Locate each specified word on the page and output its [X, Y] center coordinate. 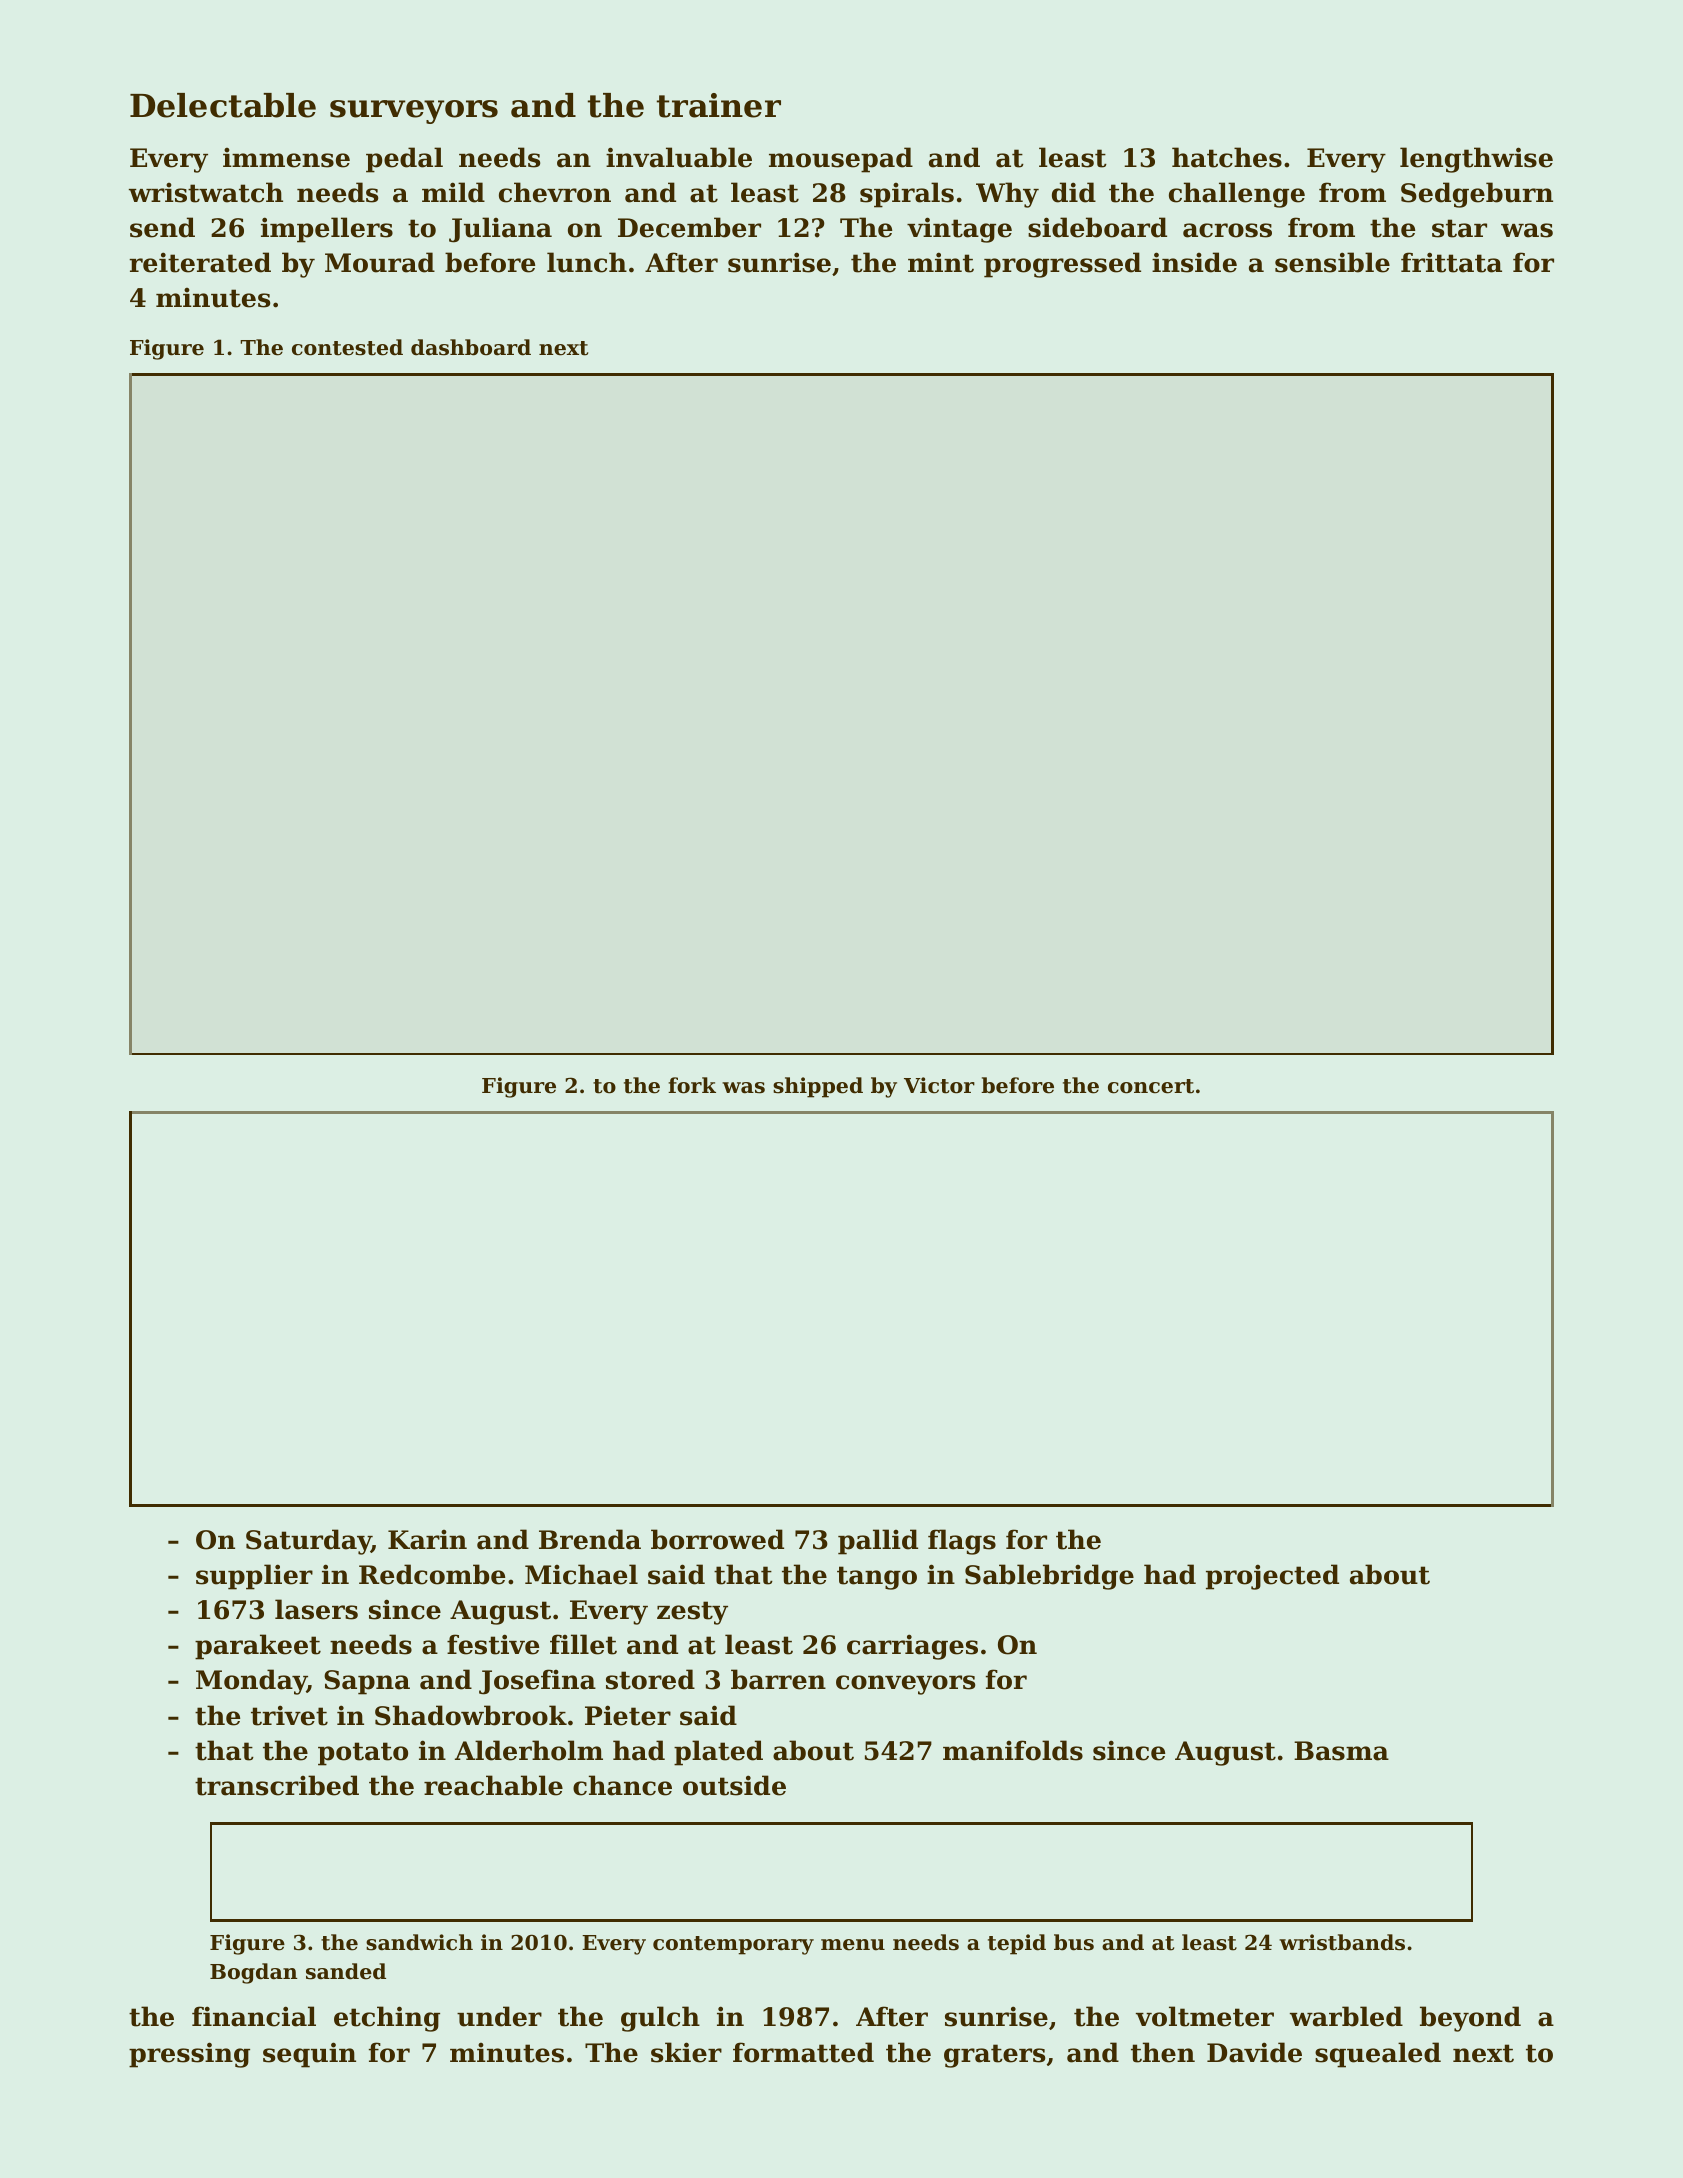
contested [347, 347]
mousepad [841, 160]
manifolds [1013, 1750]
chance [622, 1785]
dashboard [471, 347]
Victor [939, 1085]
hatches [1227, 157]
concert [1151, 1086]
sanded [346, 1971]
